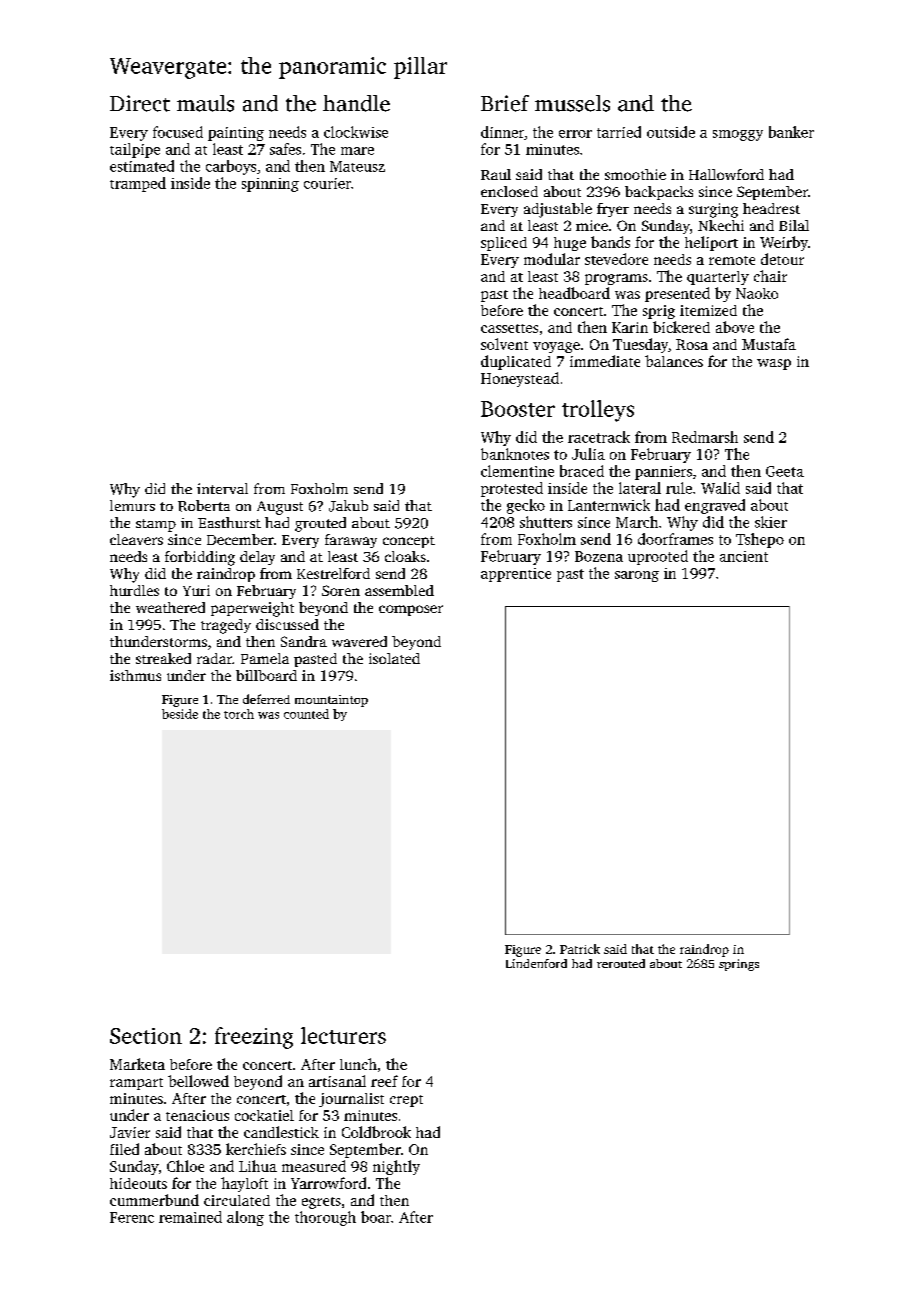 The image size is (924, 1314). I want to click on Jakub, so click(348, 506).
